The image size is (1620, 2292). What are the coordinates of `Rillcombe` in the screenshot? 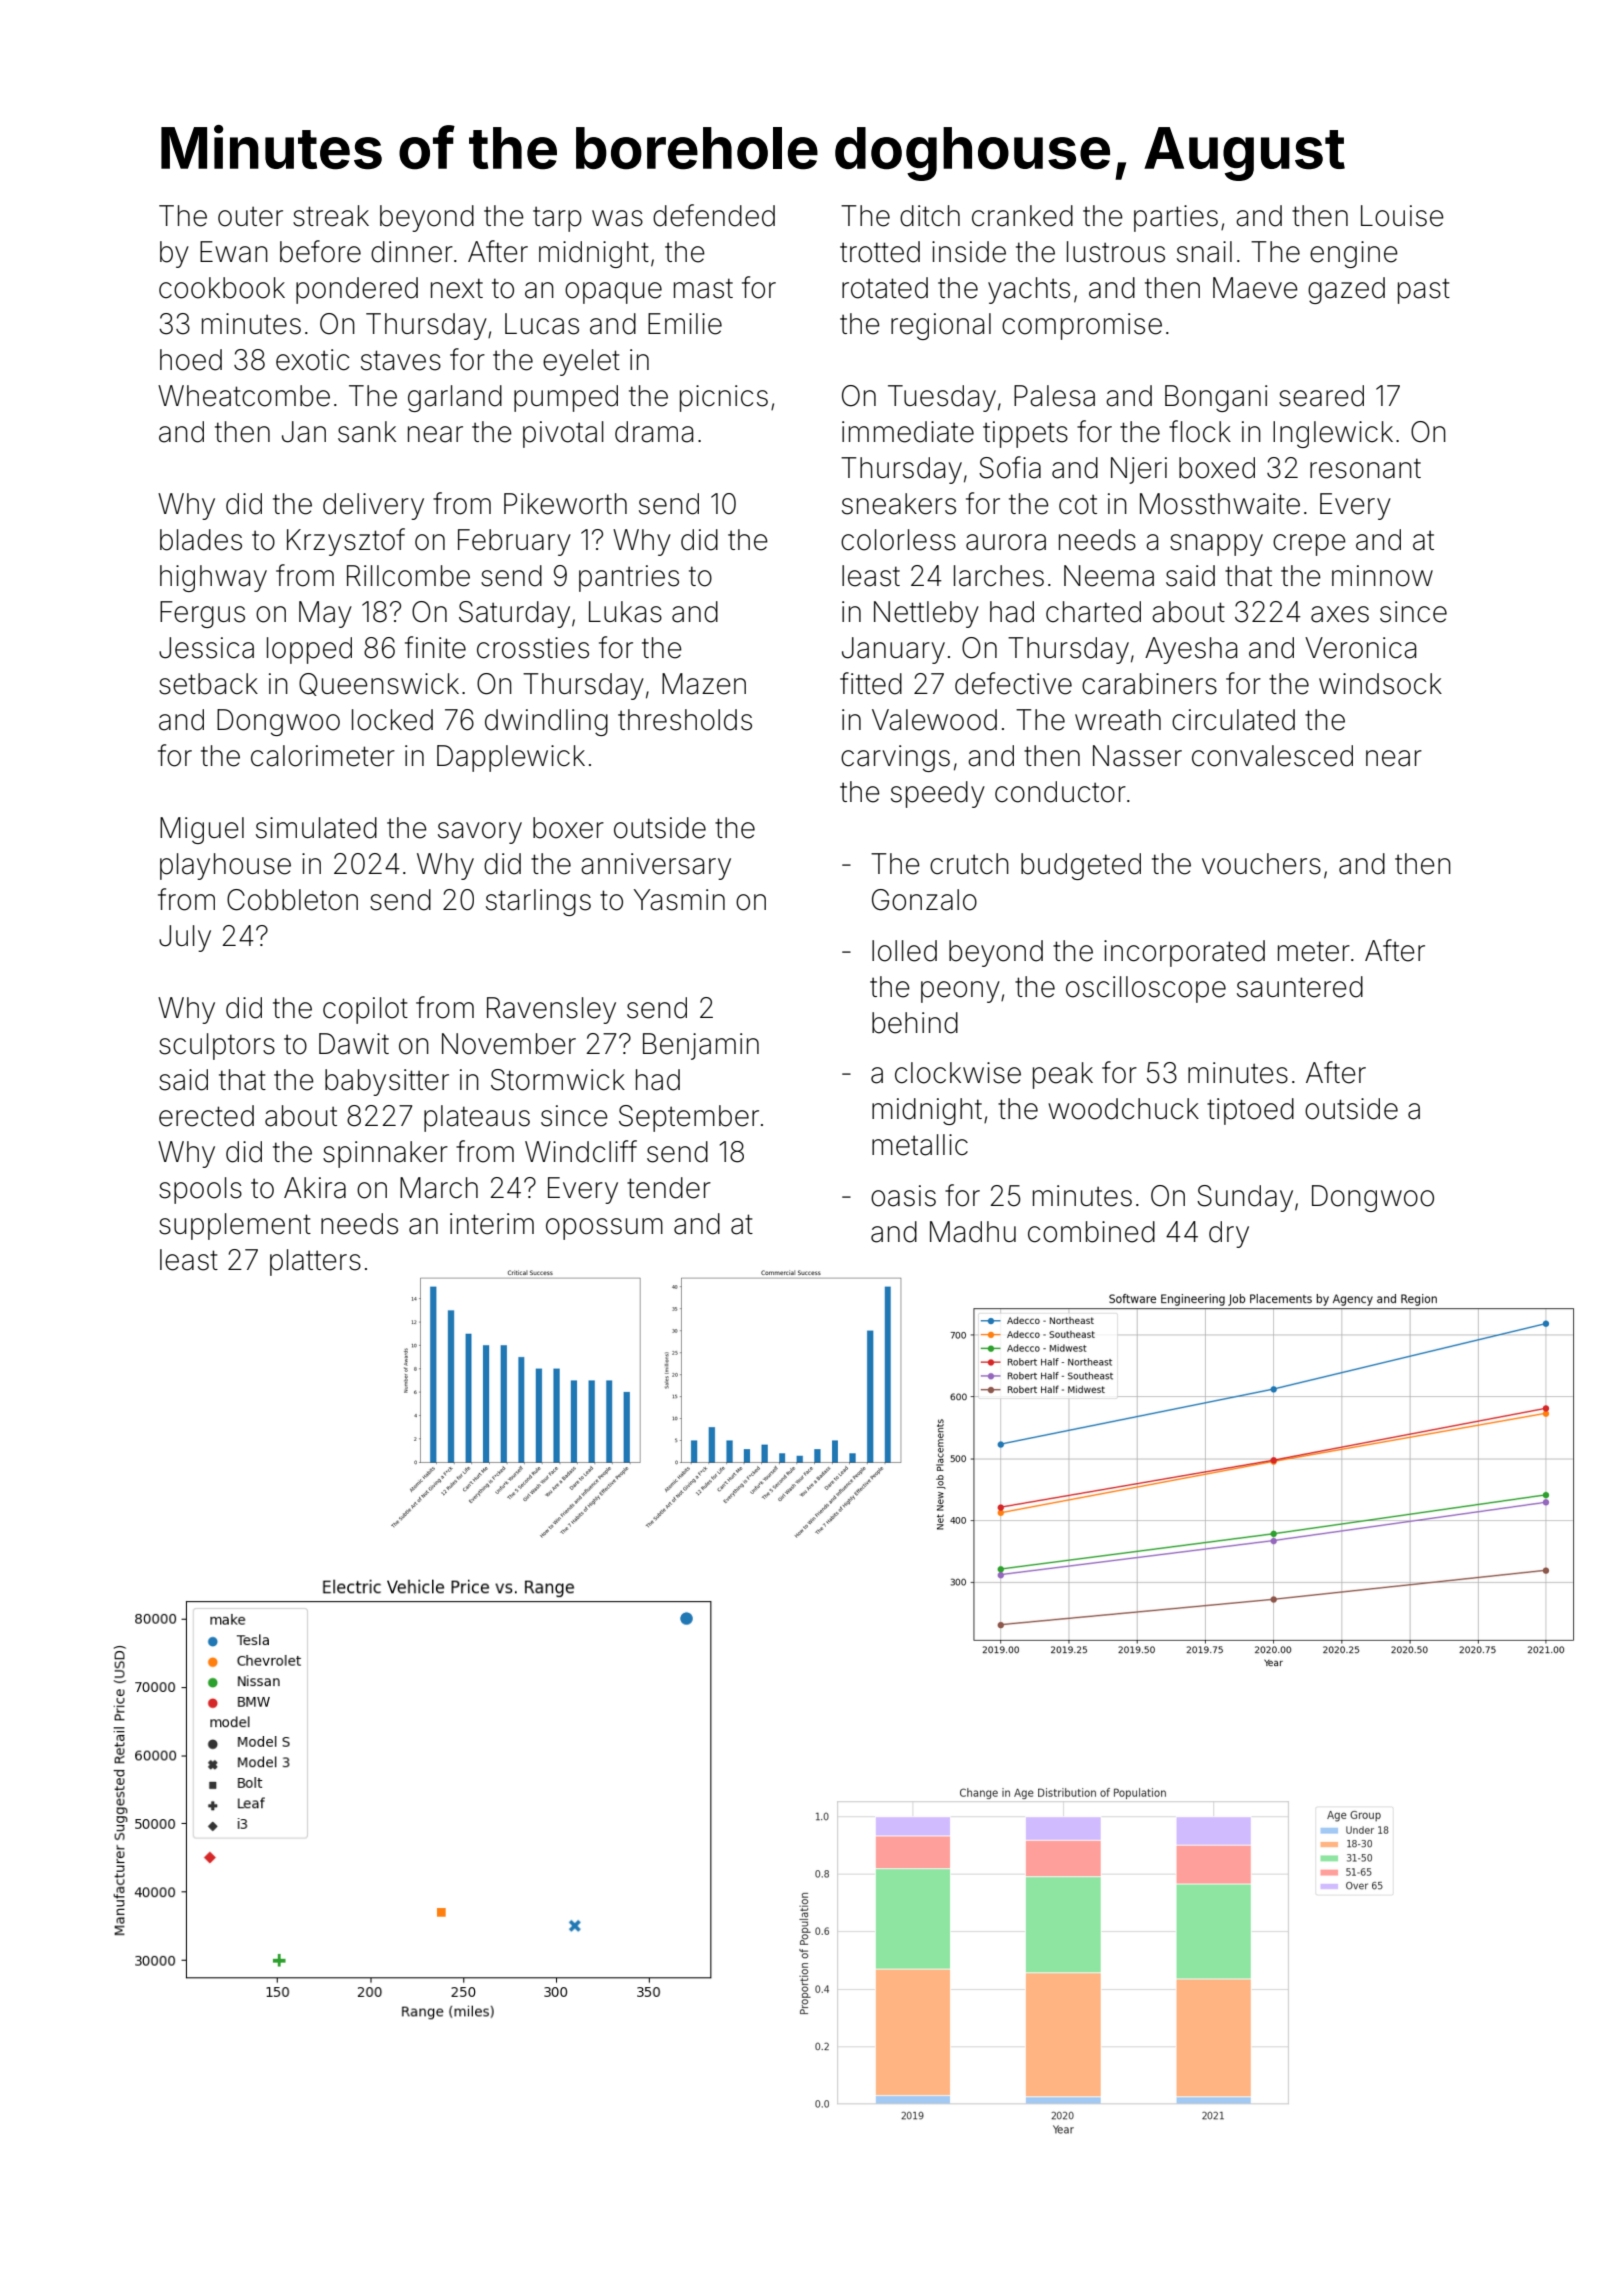 It's located at (408, 576).
